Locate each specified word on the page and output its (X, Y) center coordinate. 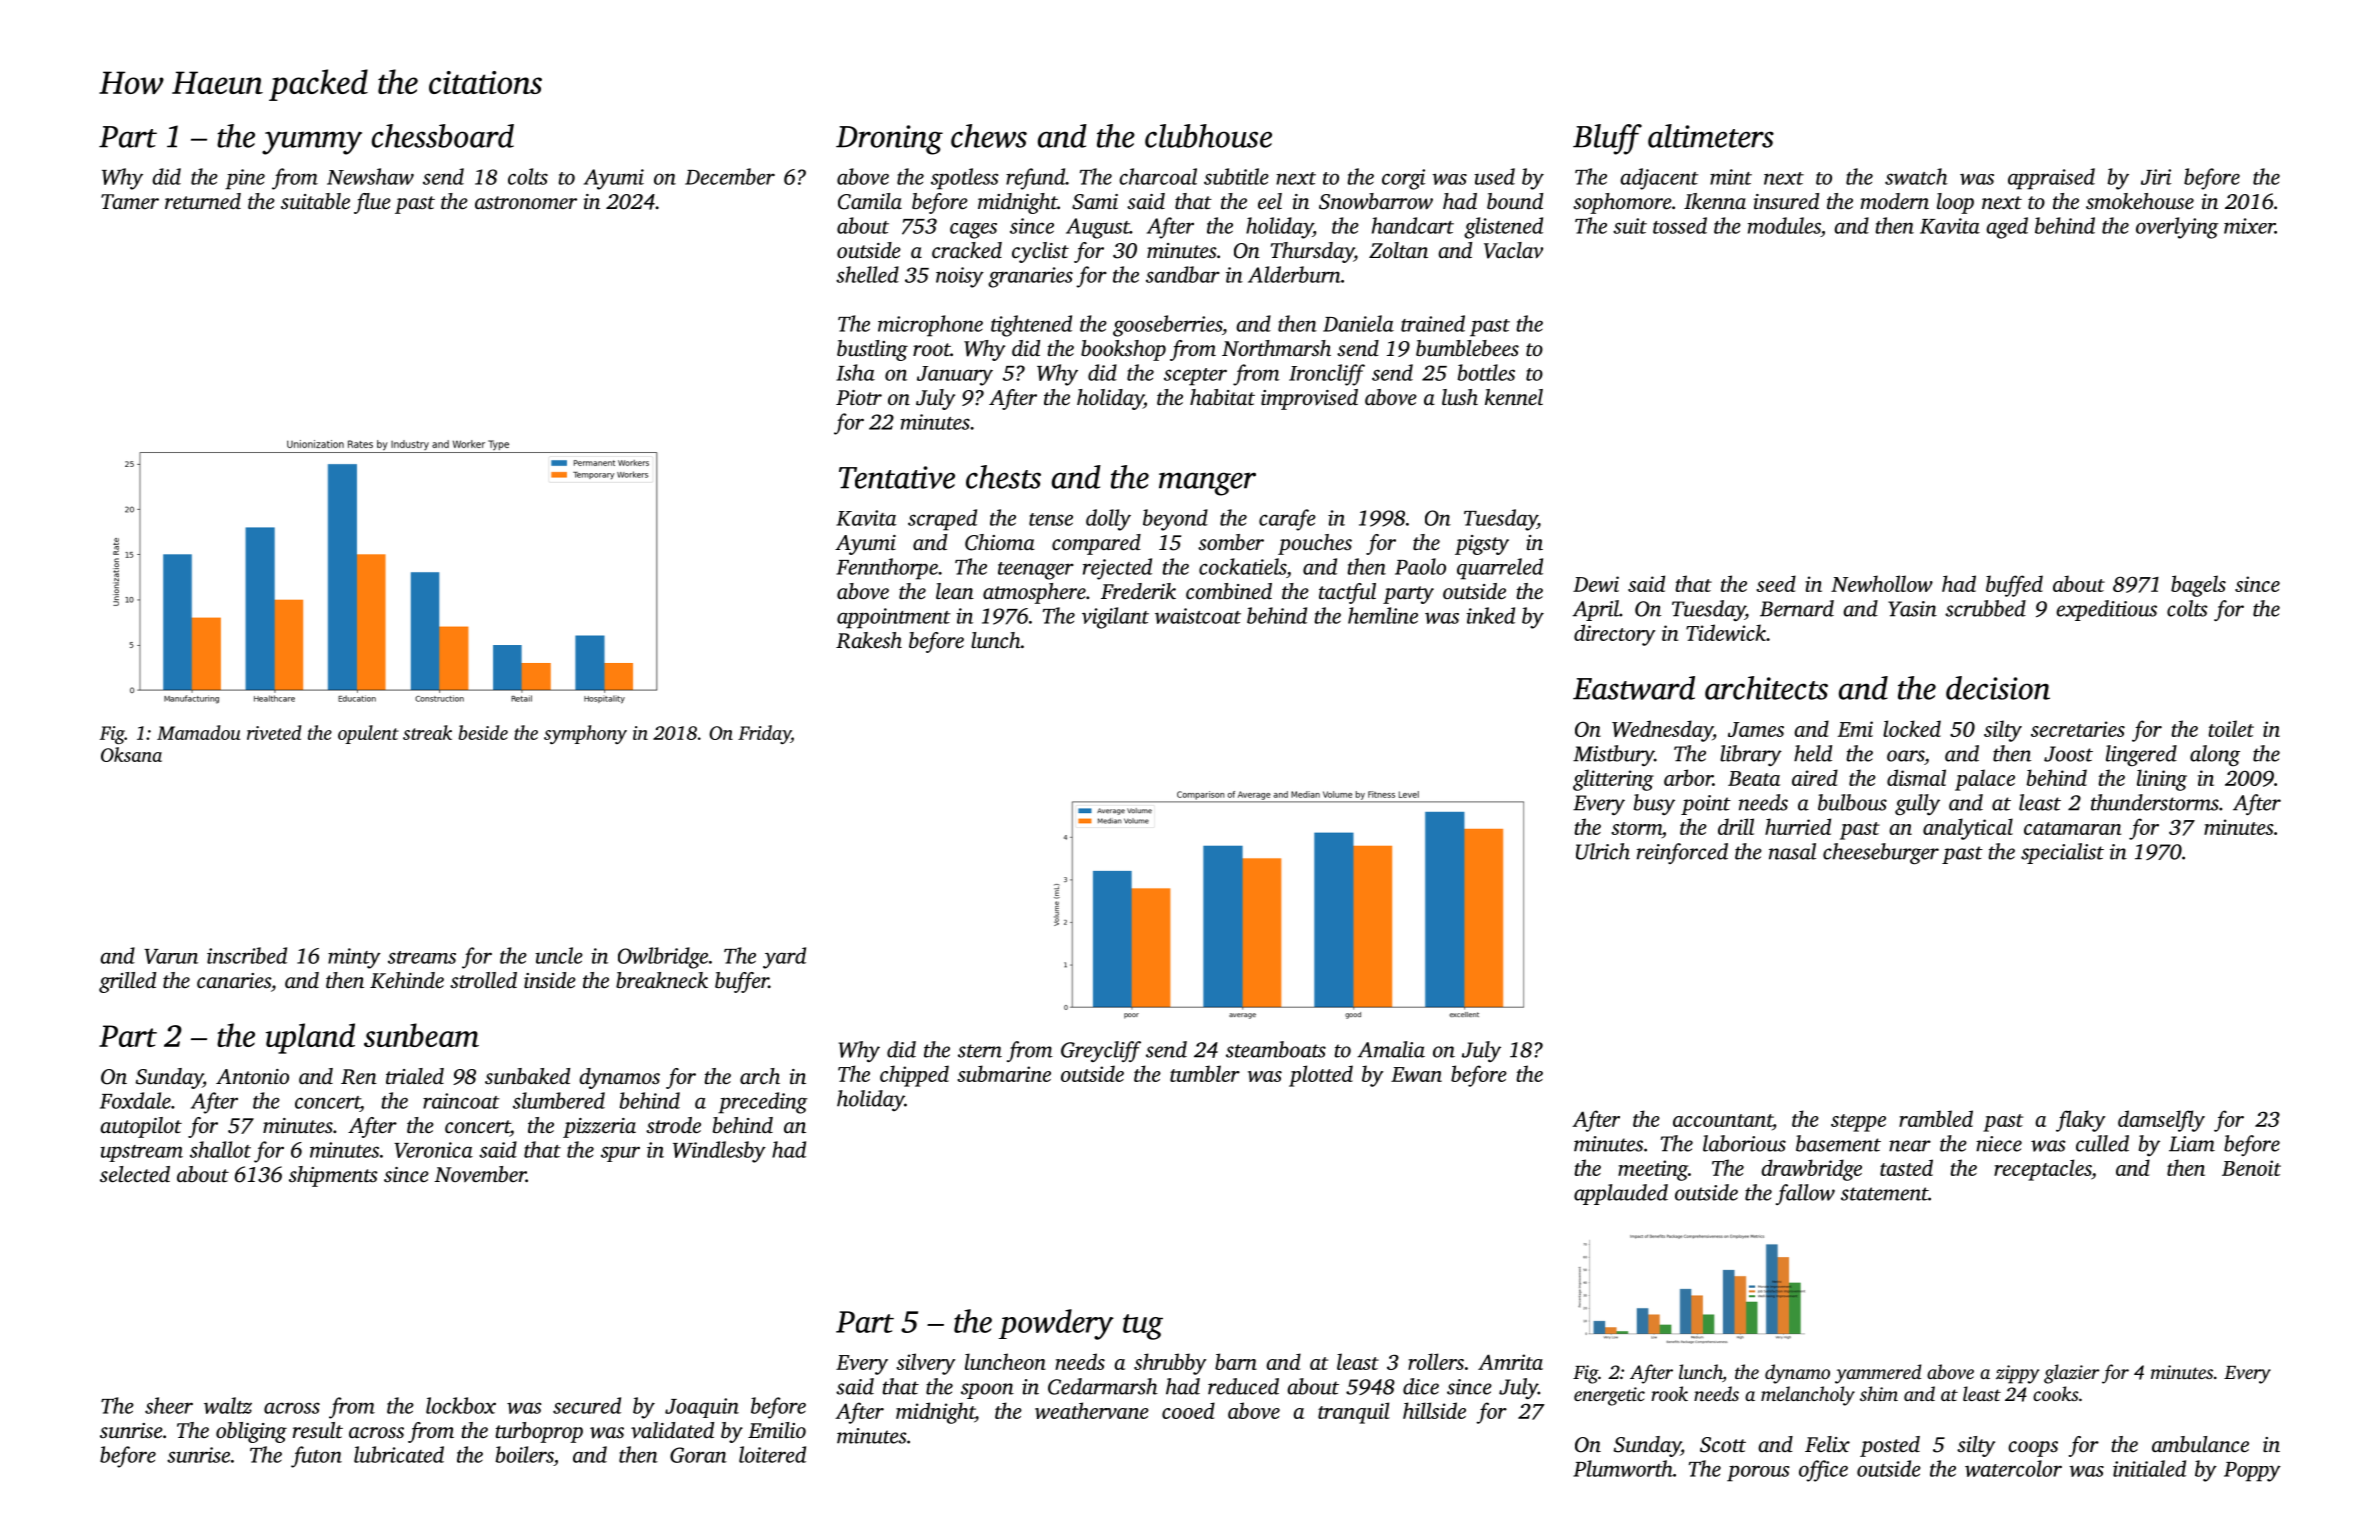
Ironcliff (1327, 375)
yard (784, 958)
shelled (867, 274)
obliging (251, 1432)
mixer (2249, 226)
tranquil (1354, 1413)
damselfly (2161, 1121)
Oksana (131, 754)
